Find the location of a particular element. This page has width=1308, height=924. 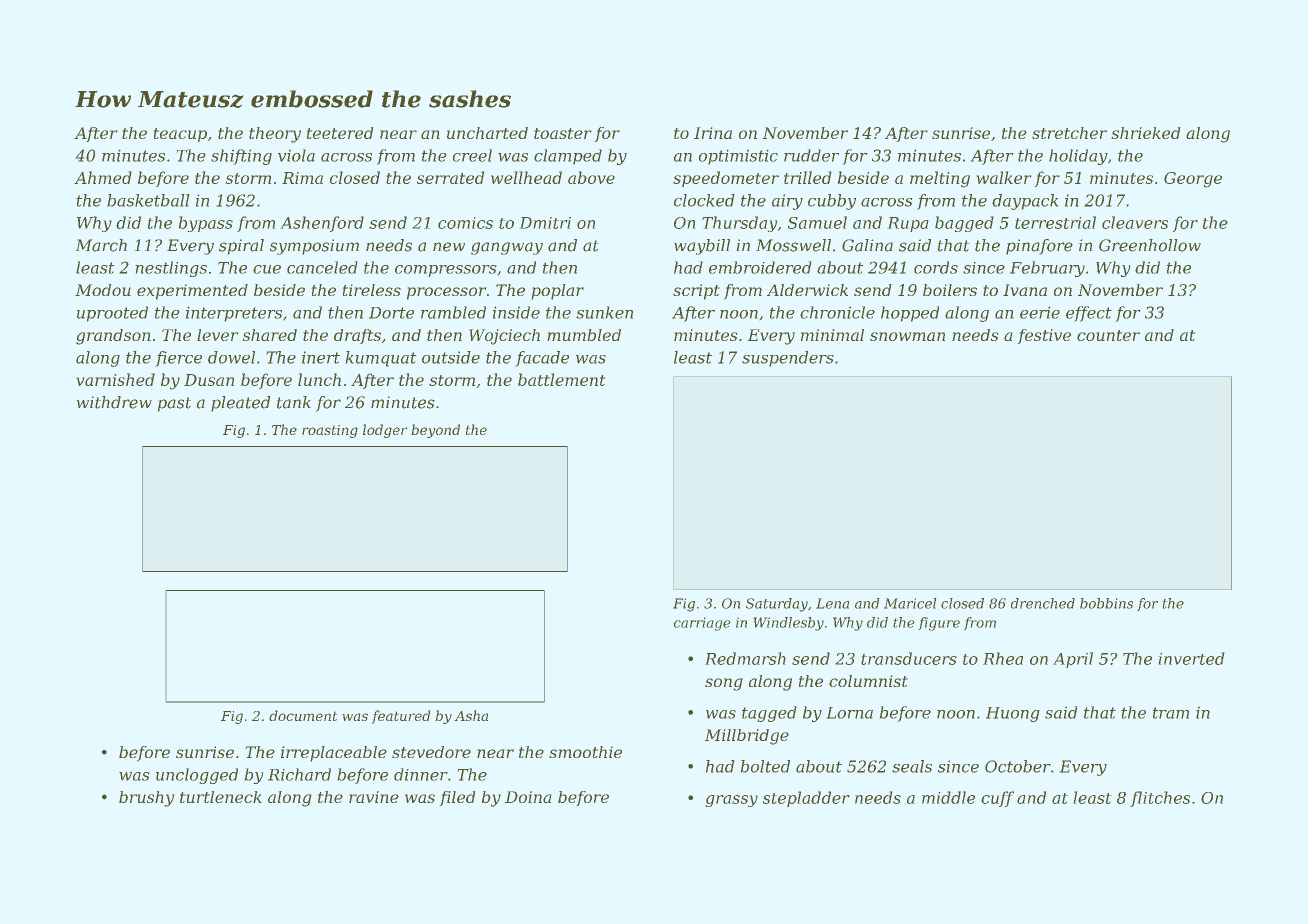

April is located at coordinates (1073, 660).
